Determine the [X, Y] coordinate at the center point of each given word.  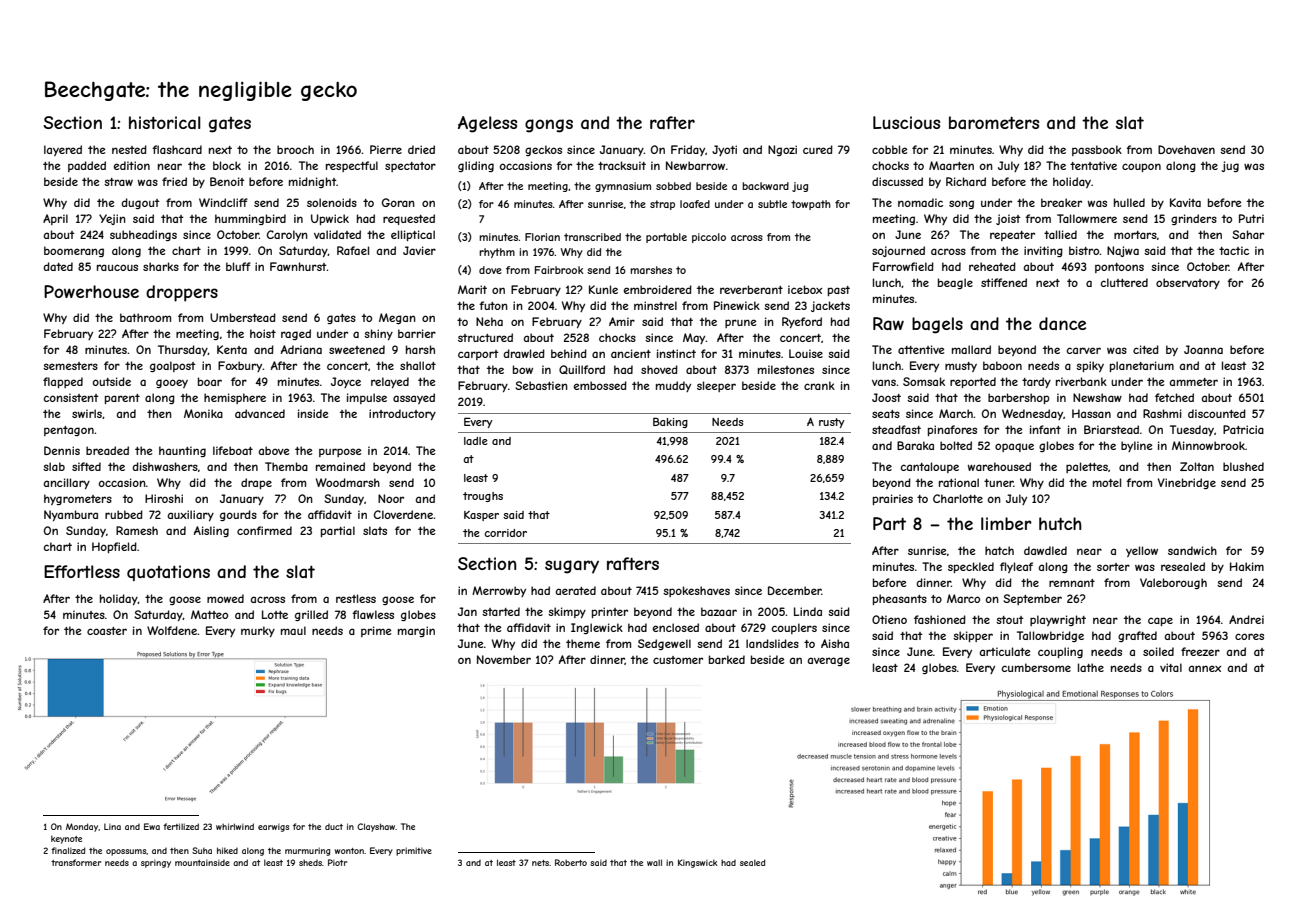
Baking [670, 422]
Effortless [82, 571]
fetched [1174, 397]
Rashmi [1162, 413]
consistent [71, 397]
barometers [994, 122]
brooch [295, 149]
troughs [483, 497]
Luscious [906, 122]
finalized [68, 850]
